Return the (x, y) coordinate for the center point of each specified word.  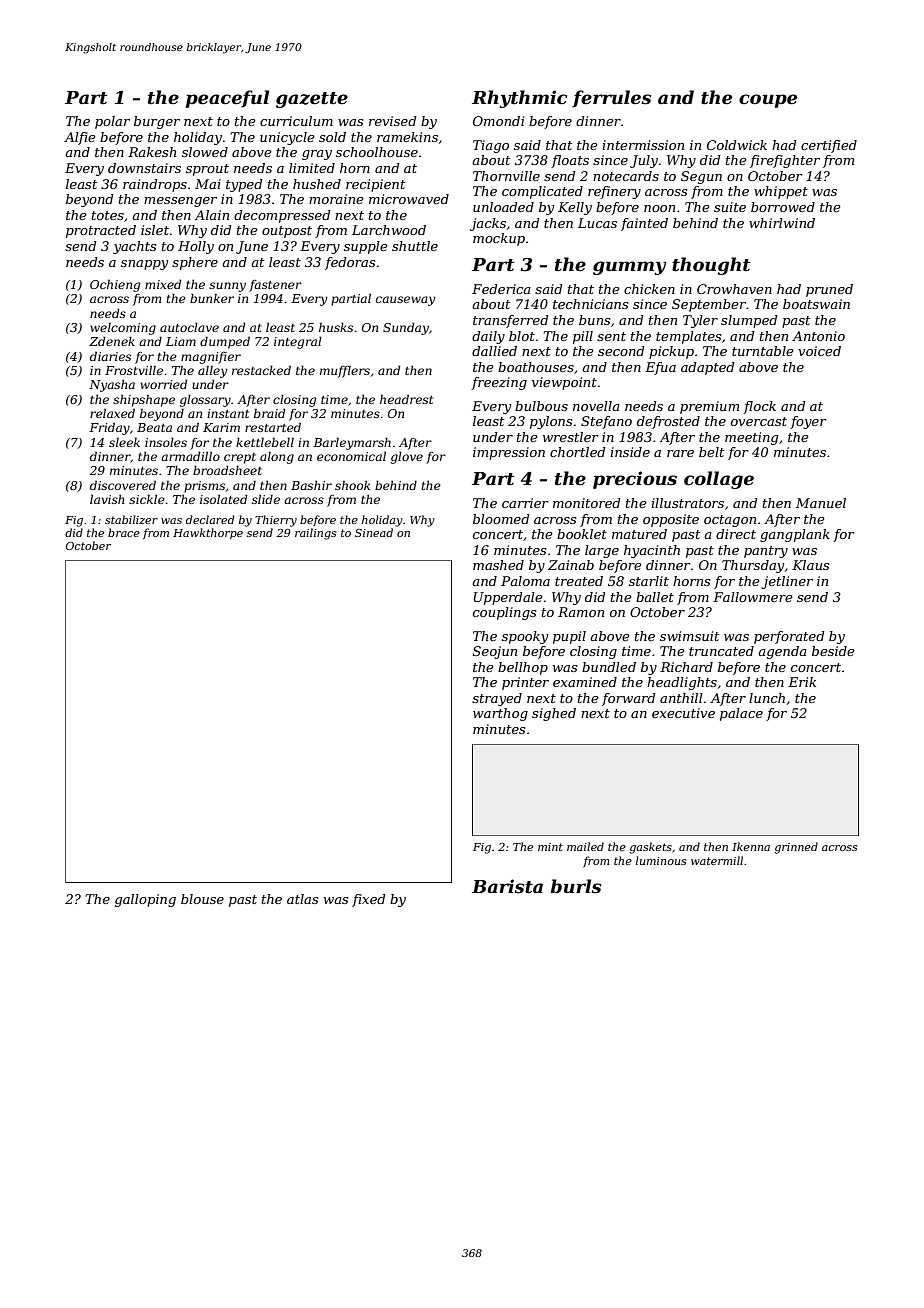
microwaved (409, 199)
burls (576, 886)
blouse (202, 899)
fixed (369, 900)
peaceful (227, 99)
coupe (768, 101)
